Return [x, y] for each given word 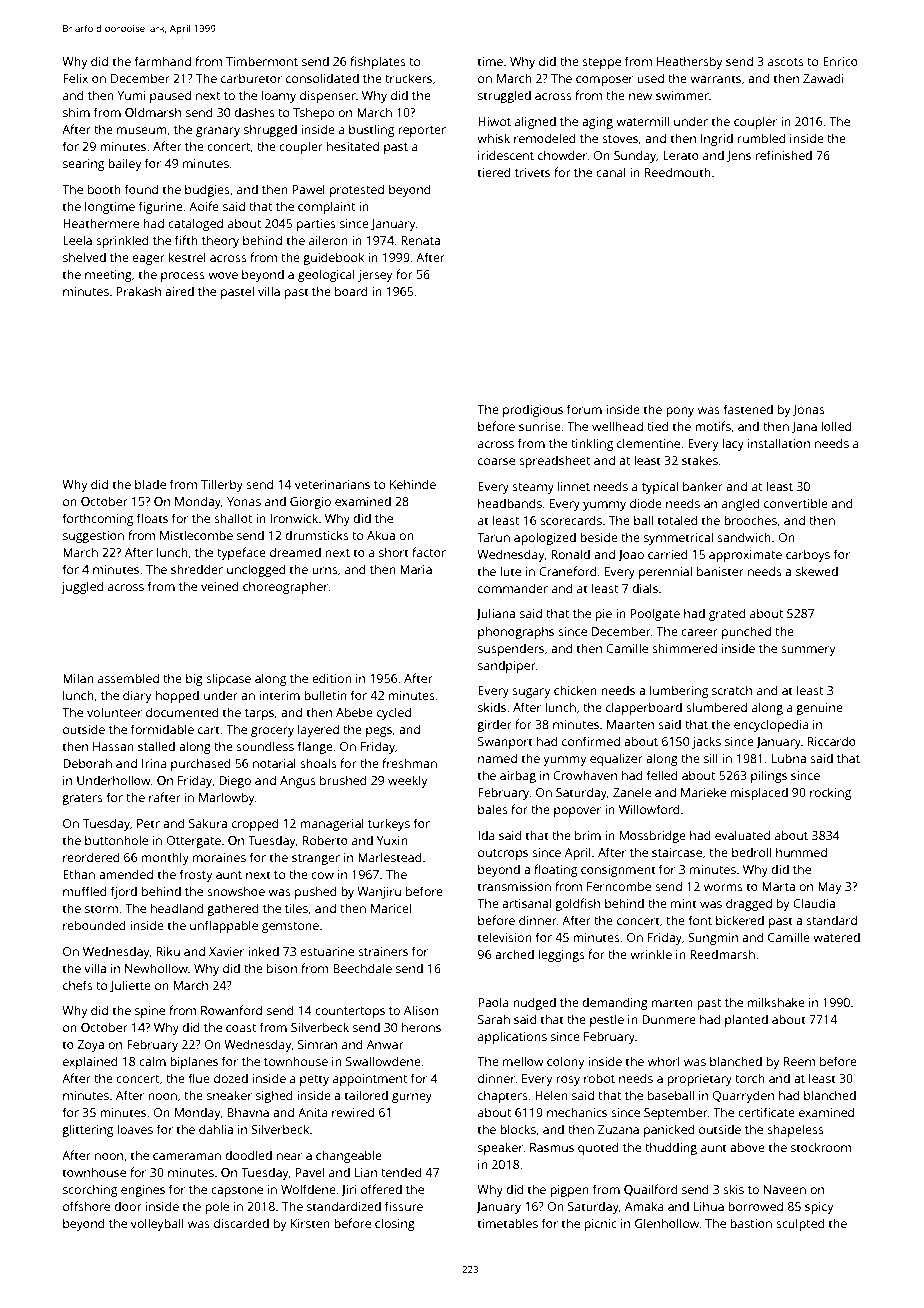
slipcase [228, 679]
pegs [379, 732]
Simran [317, 1044]
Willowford [649, 809]
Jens [739, 157]
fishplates [378, 62]
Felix [75, 78]
